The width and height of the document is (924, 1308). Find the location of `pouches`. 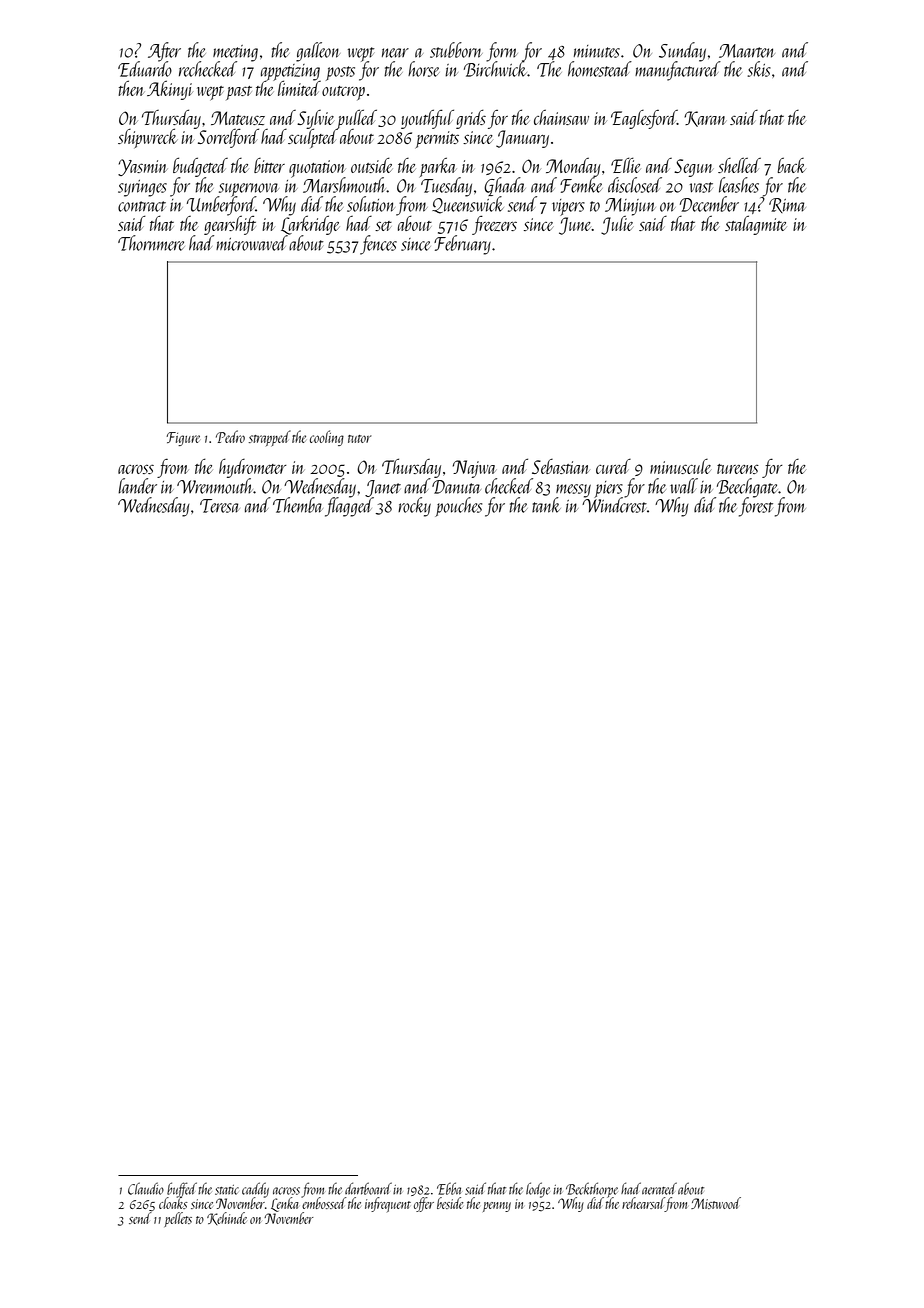

pouches is located at coordinates (458, 507).
